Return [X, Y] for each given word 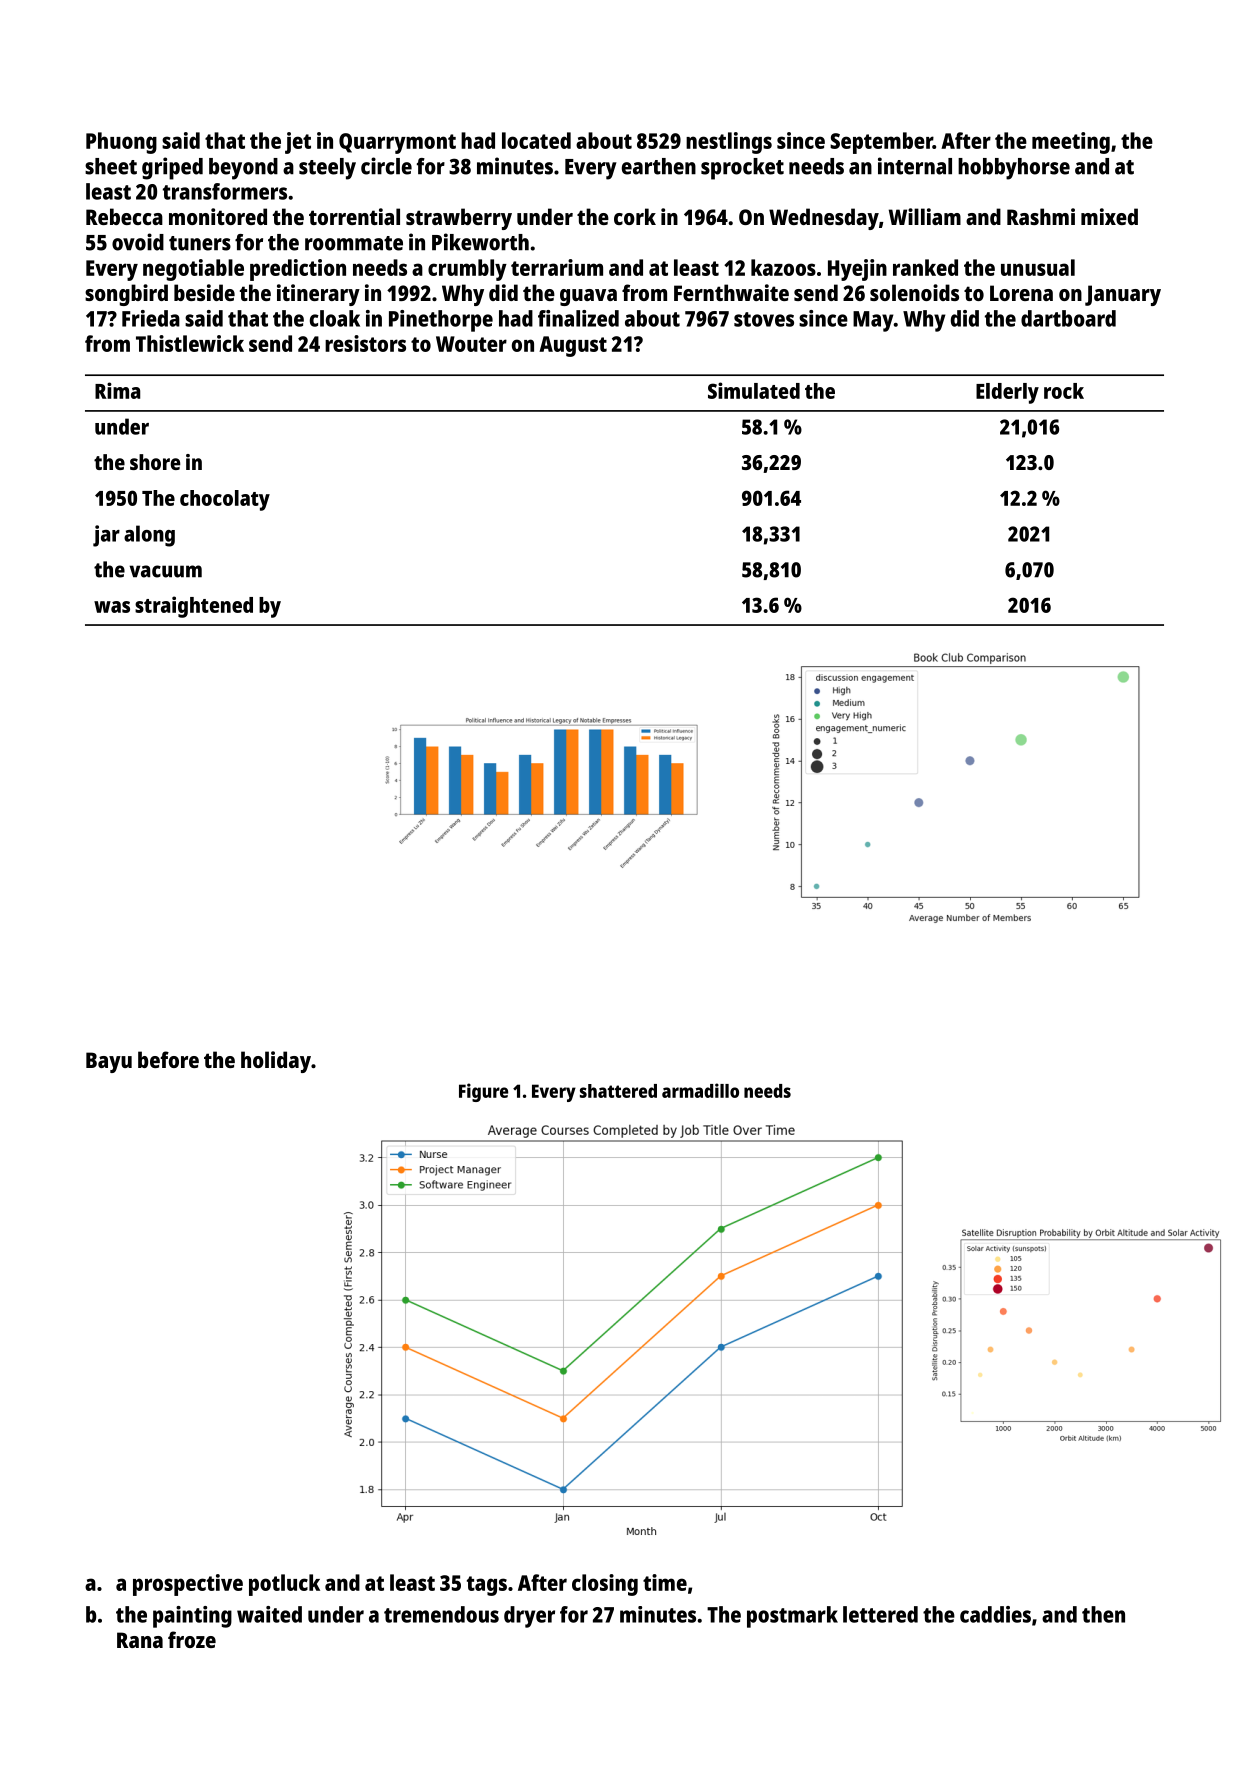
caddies [995, 1614]
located [536, 140]
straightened [194, 607]
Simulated [754, 390]
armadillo [700, 1090]
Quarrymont [397, 143]
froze [192, 1639]
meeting [1071, 143]
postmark [792, 1617]
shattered [618, 1091]
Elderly [1007, 393]
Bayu [109, 1062]
